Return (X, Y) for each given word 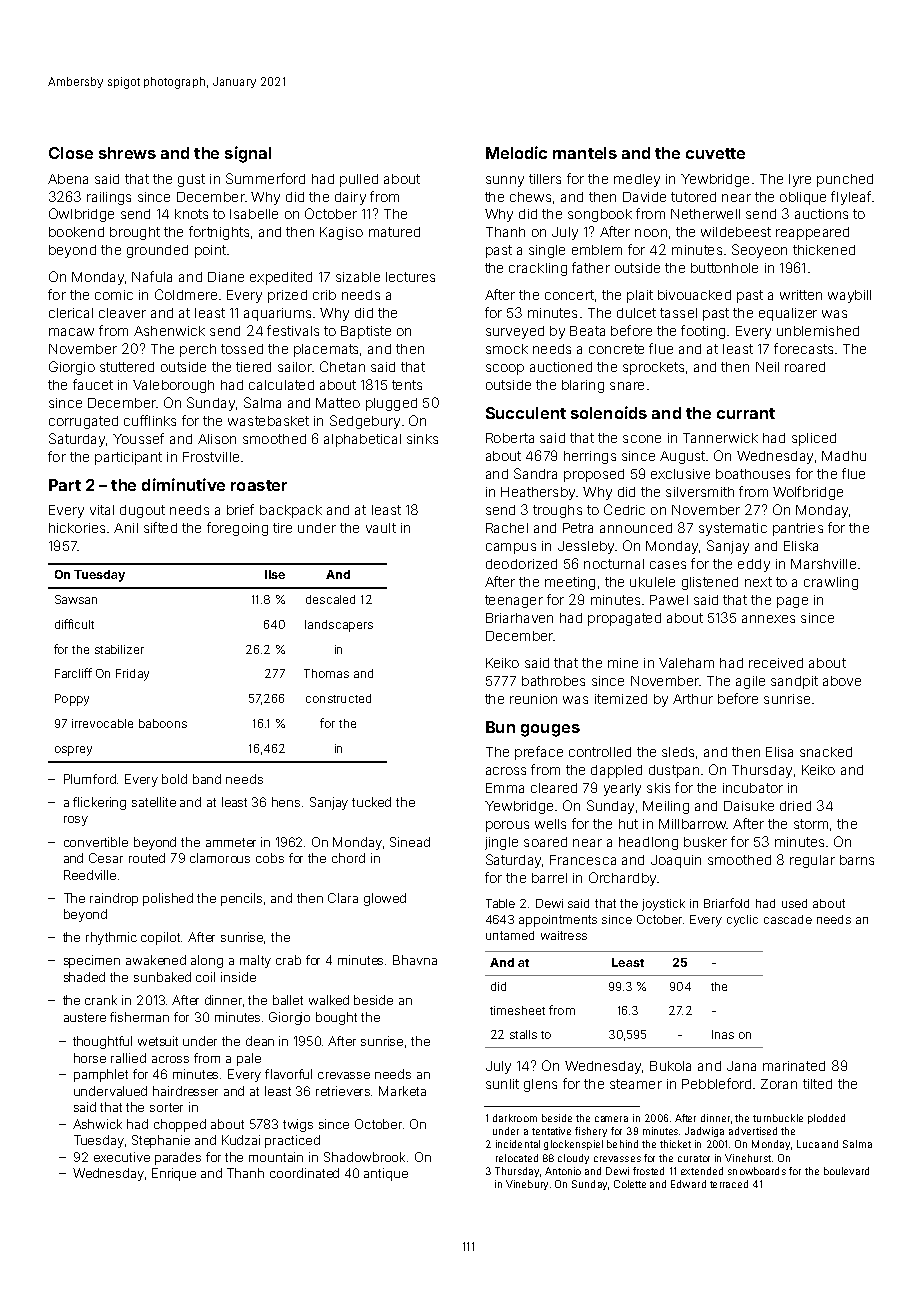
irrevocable (102, 723)
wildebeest (736, 232)
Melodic (516, 152)
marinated (794, 1066)
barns (857, 860)
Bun (500, 727)
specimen (92, 961)
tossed (242, 349)
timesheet (517, 1010)
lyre (800, 180)
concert (569, 295)
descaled (330, 599)
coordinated (304, 1173)
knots (191, 214)
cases (668, 565)
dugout (142, 511)
